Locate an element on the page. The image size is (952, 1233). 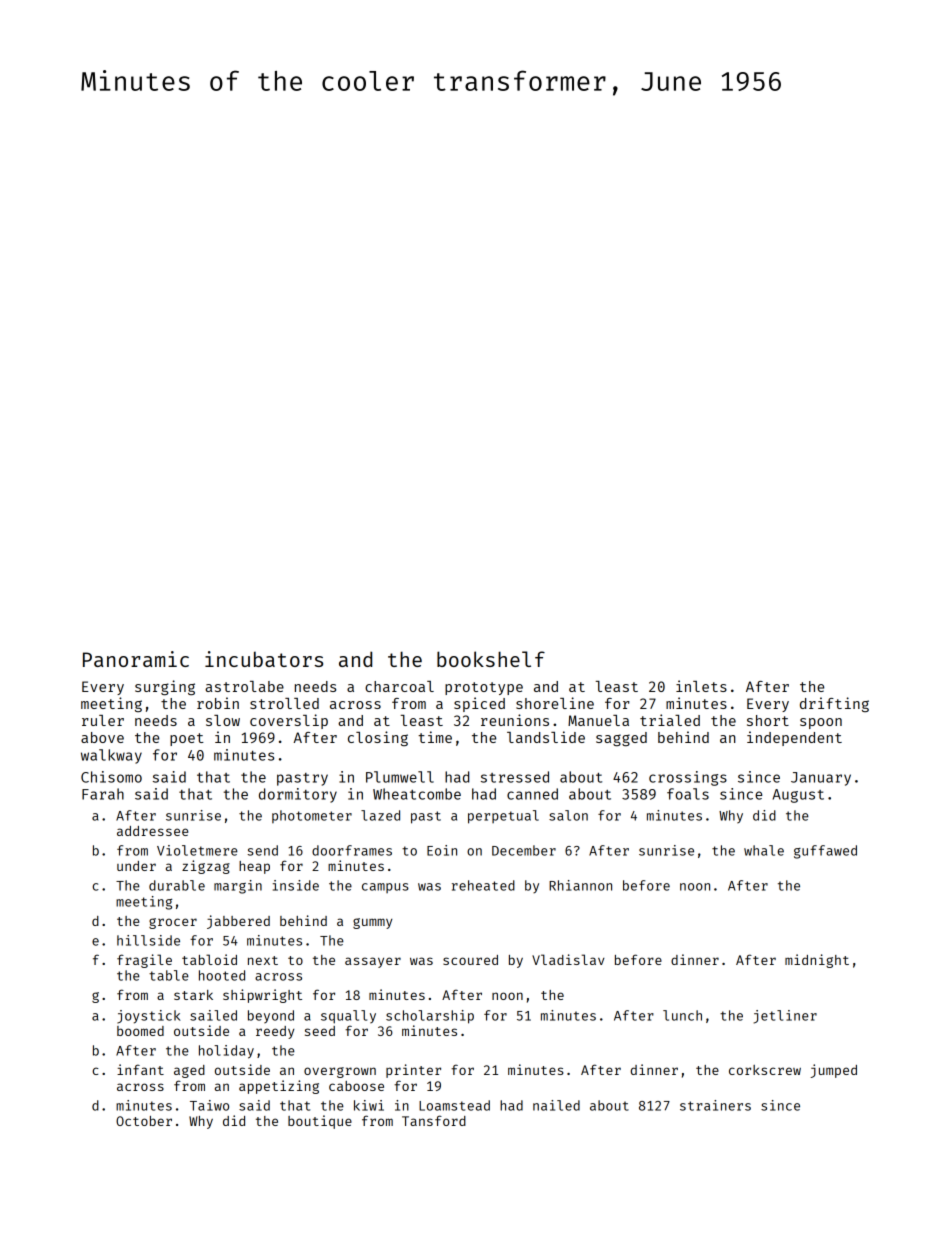
next is located at coordinates (263, 960).
